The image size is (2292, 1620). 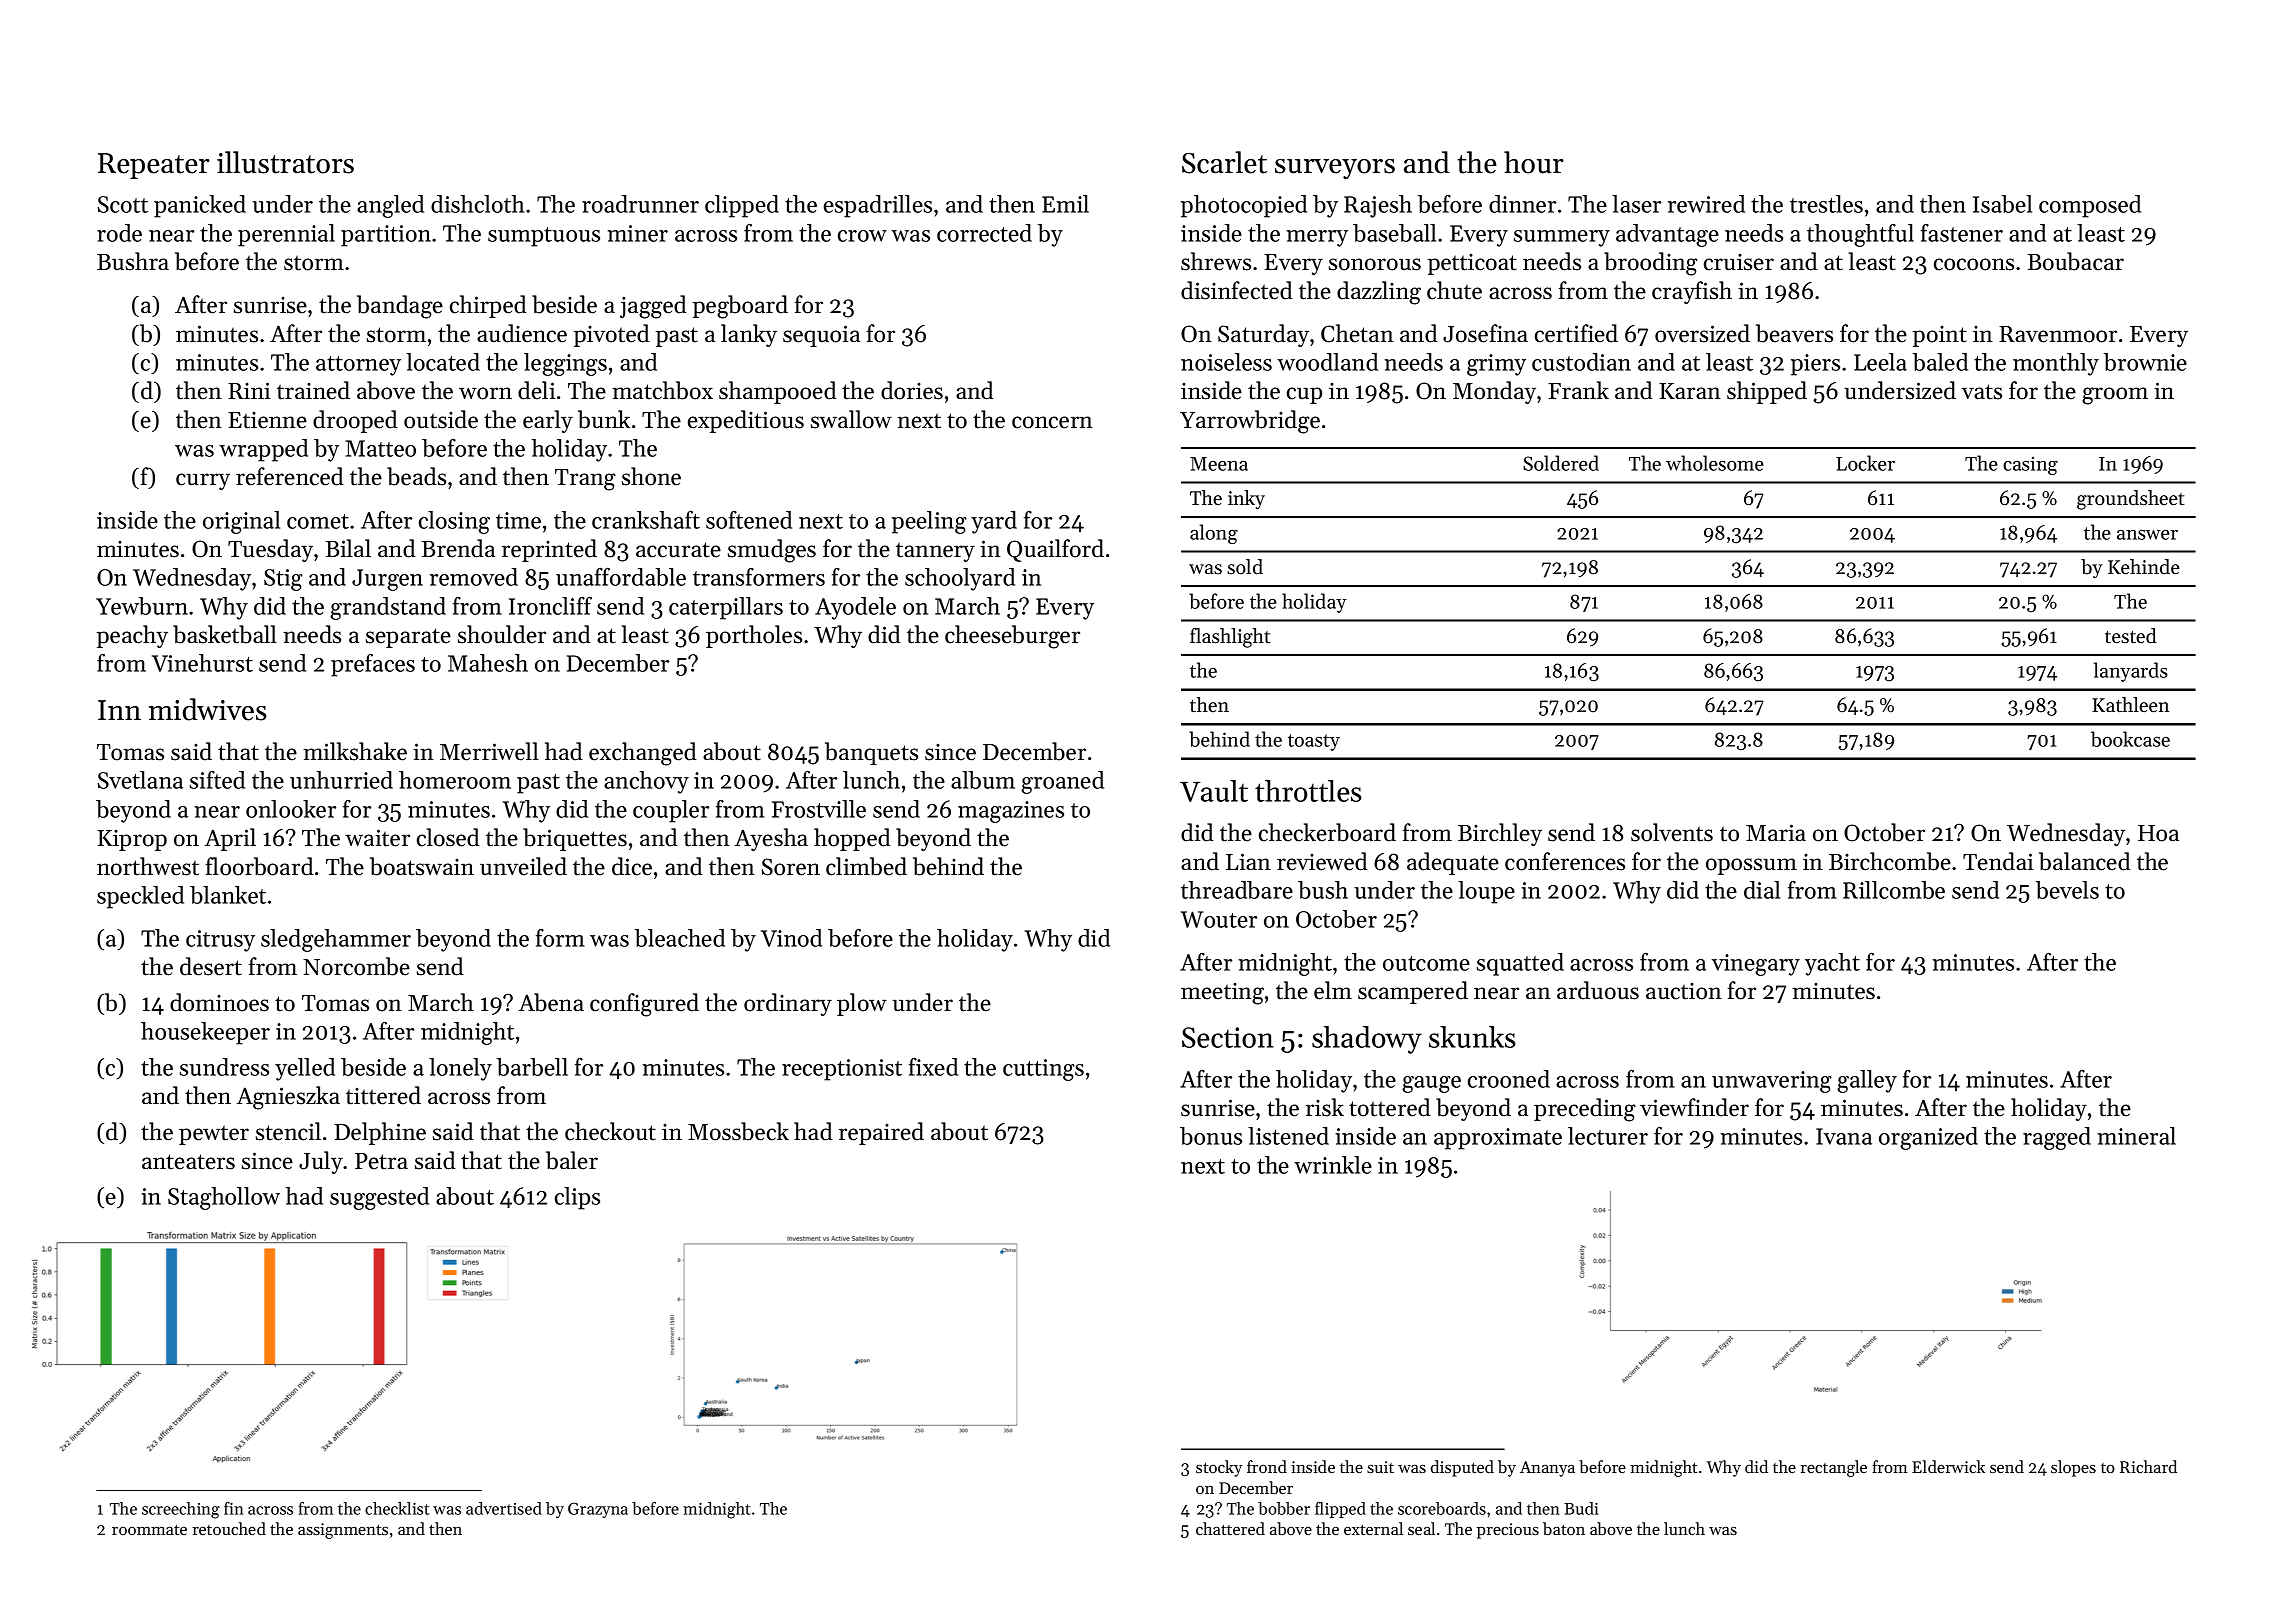 I want to click on Locker, so click(x=1865, y=463).
